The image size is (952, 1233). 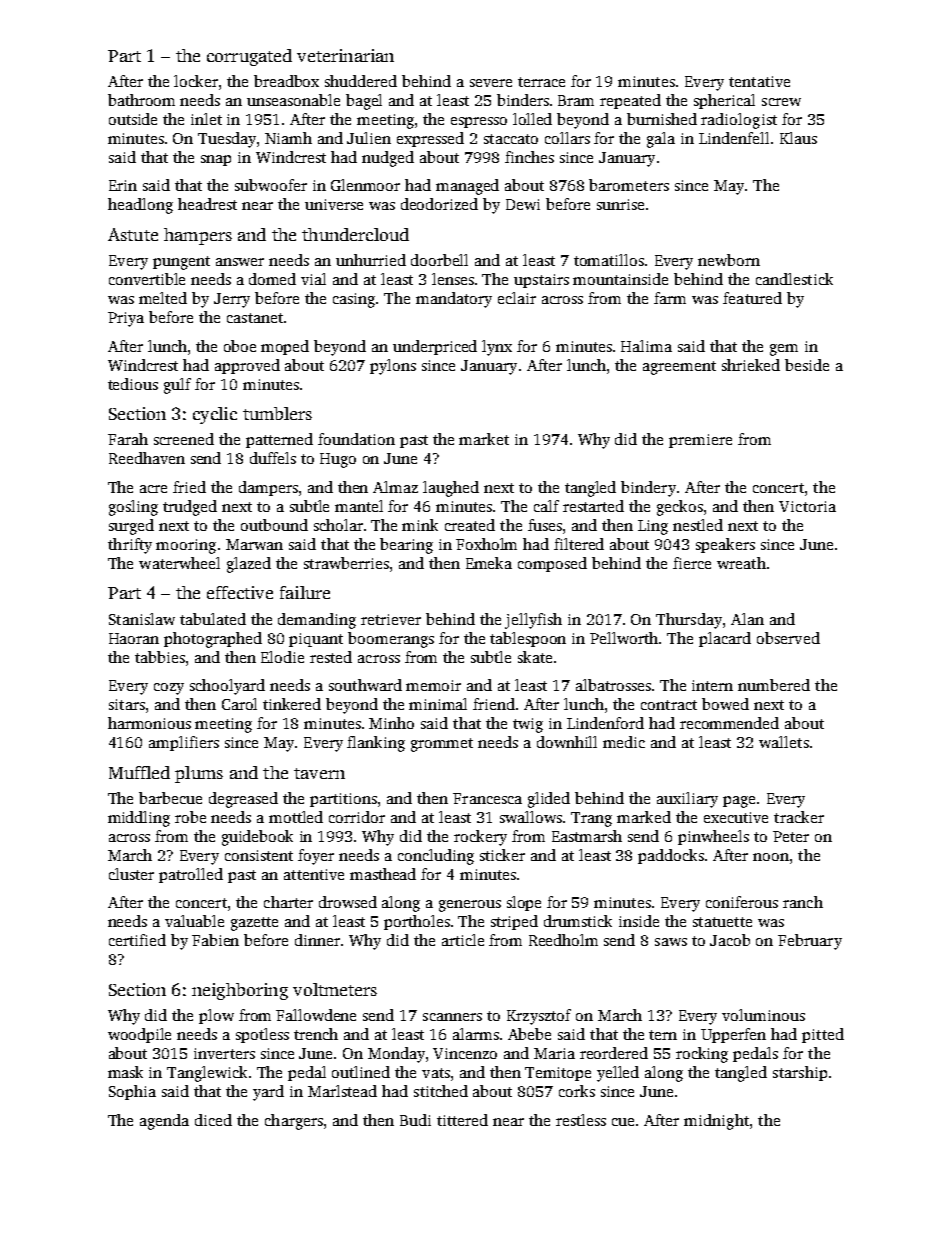 What do you see at coordinates (184, 743) in the document?
I see `amplifiers` at bounding box center [184, 743].
